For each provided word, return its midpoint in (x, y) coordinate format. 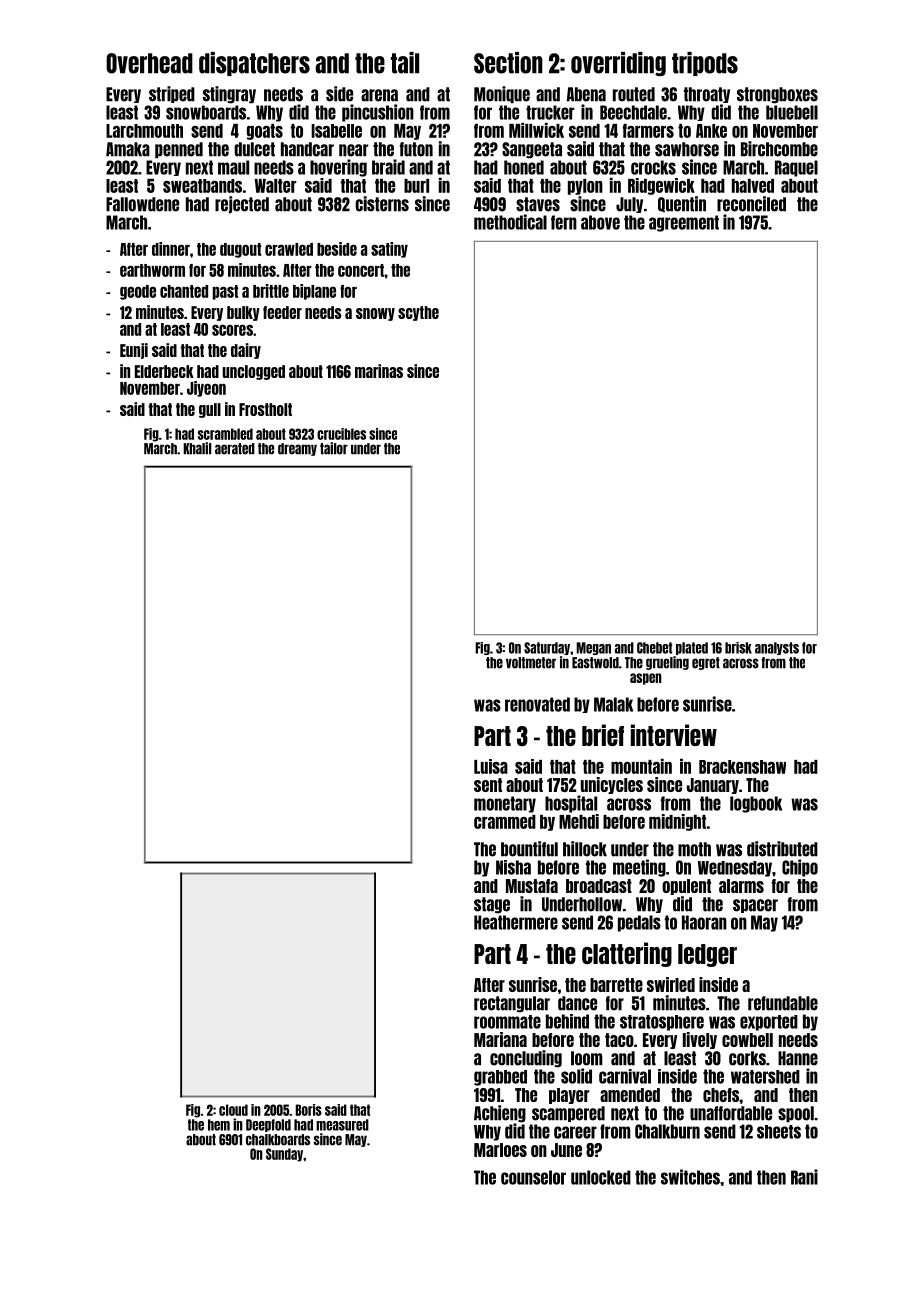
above (600, 222)
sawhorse (687, 149)
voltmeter (531, 663)
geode (138, 292)
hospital (571, 804)
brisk (738, 648)
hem (219, 1125)
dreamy (297, 449)
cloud (233, 1110)
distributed (782, 849)
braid (388, 167)
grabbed (500, 1078)
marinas (379, 371)
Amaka (128, 149)
